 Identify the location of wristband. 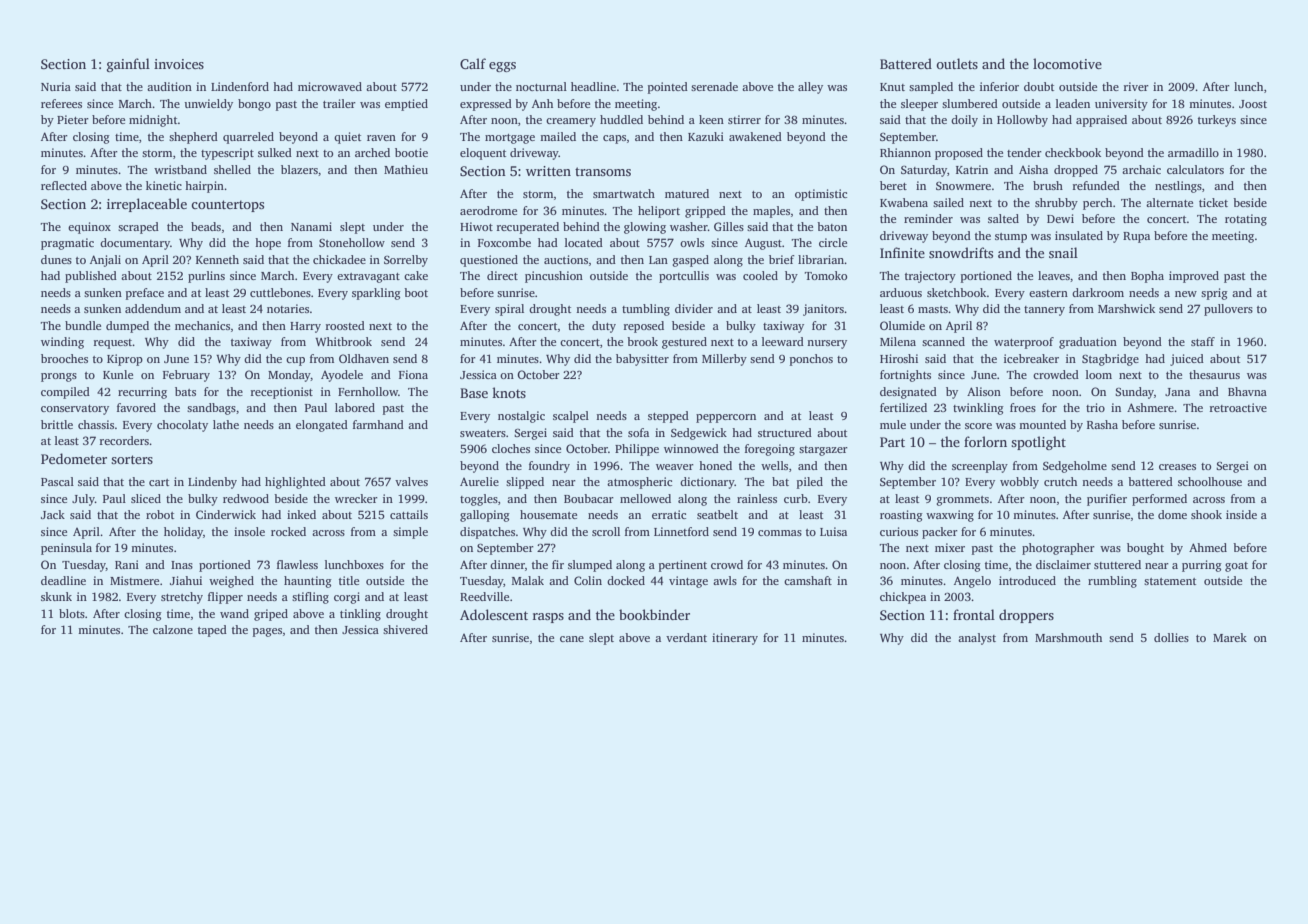
(180, 169).
